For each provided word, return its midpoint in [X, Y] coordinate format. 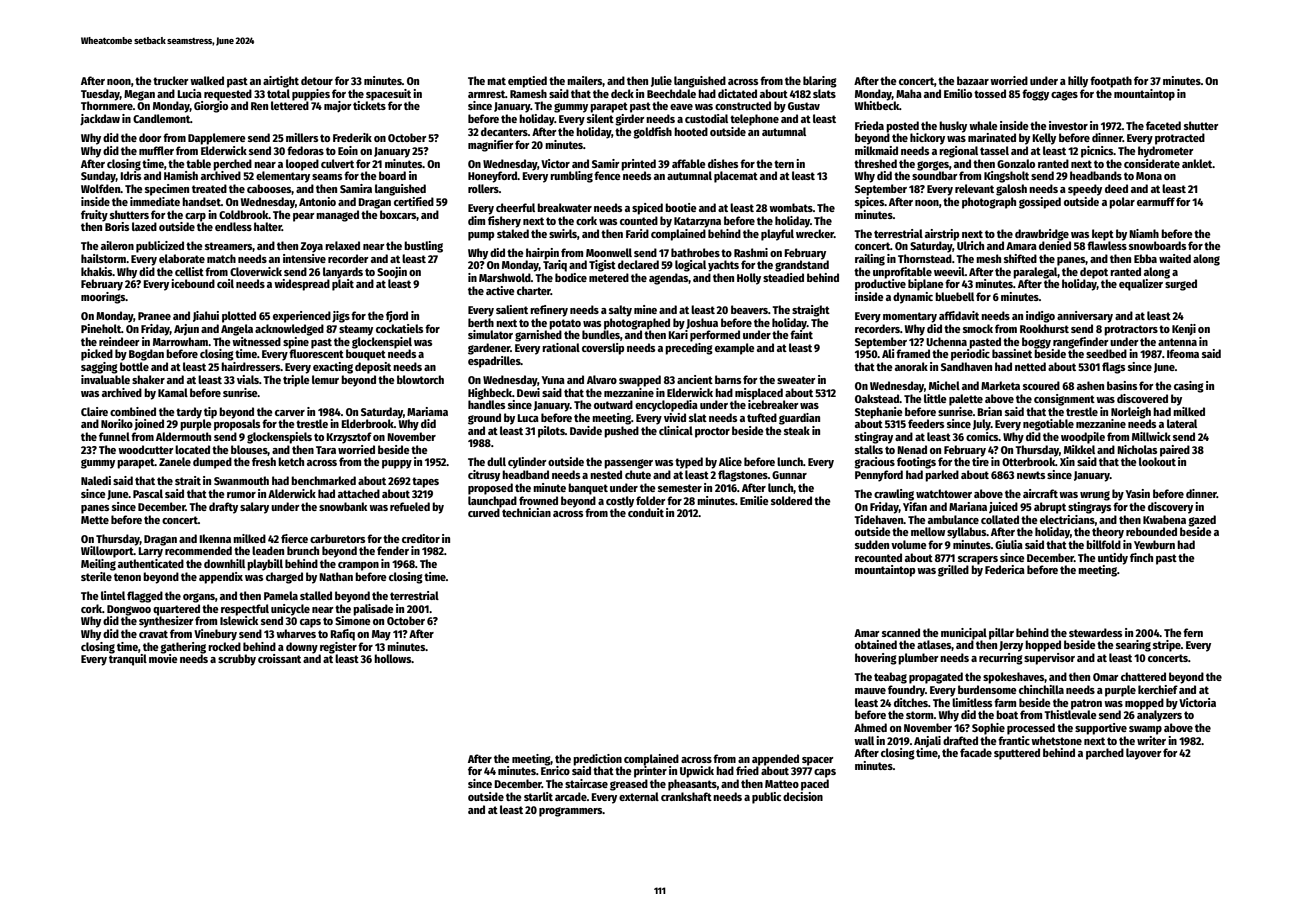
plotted [239, 317]
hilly [1078, 82]
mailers [585, 81]
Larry [150, 552]
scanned [901, 632]
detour [317, 80]
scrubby [237, 660]
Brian [989, 411]
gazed [1202, 521]
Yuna [553, 380]
